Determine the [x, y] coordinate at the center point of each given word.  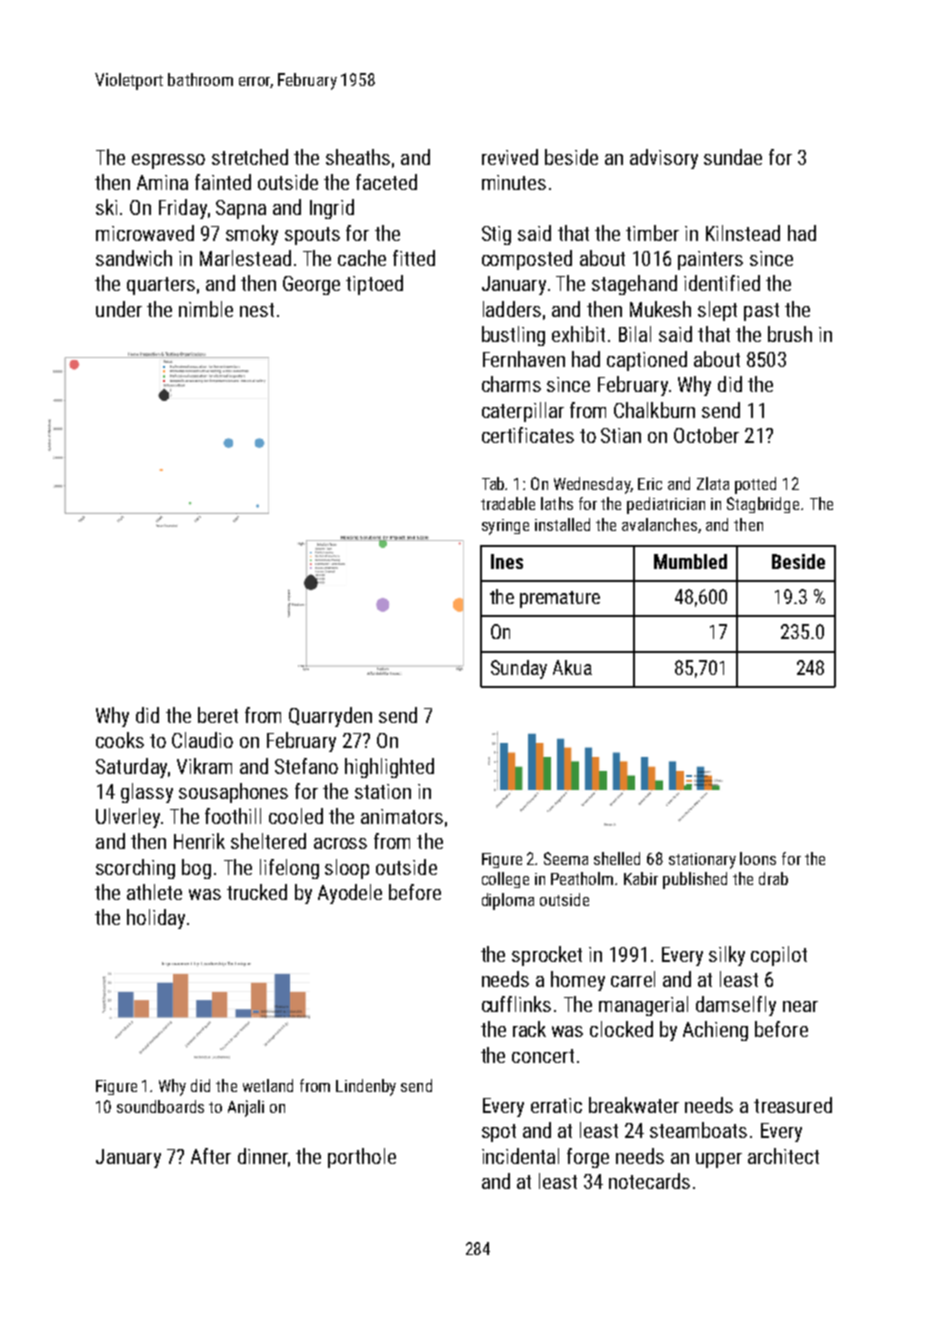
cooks [120, 740]
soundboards [160, 1106]
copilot [779, 956]
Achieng [715, 1031]
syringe [505, 527]
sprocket [547, 956]
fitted [414, 258]
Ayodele [350, 894]
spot [499, 1133]
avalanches [659, 524]
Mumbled [690, 561]
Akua [572, 667]
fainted [223, 182]
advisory [664, 159]
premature [560, 599]
